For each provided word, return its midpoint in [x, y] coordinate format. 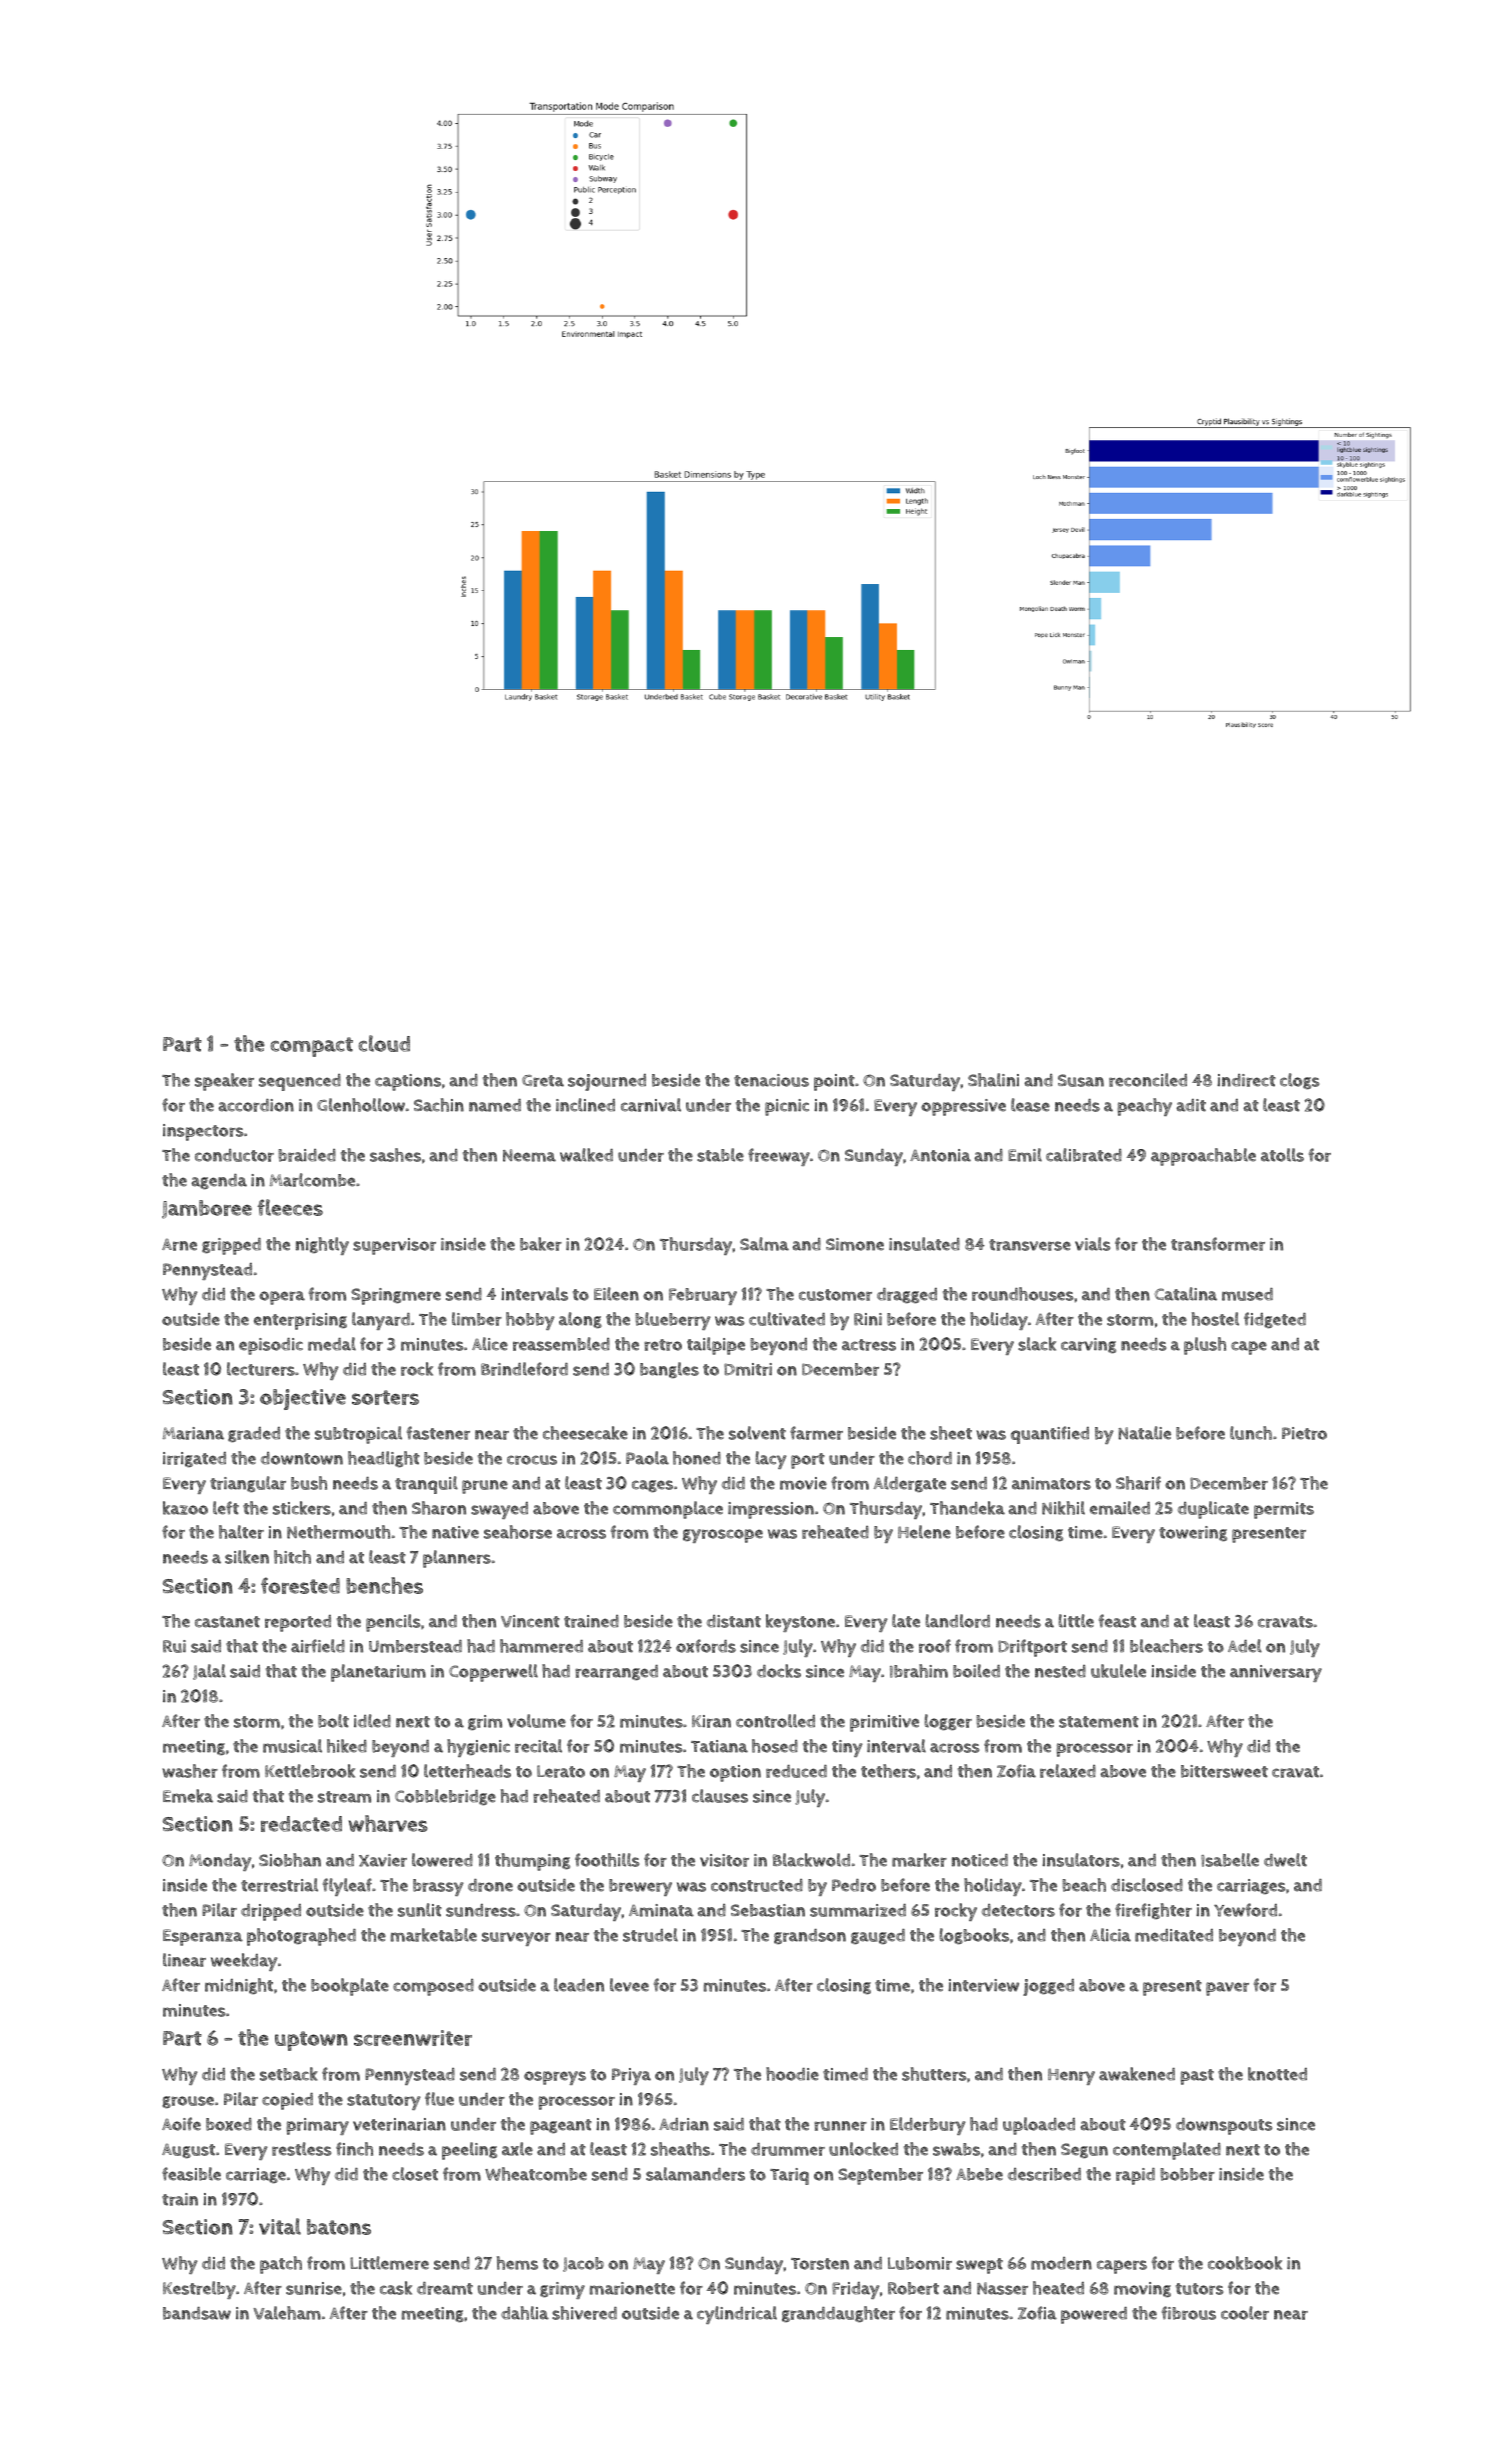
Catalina [1185, 1294]
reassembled [561, 1344]
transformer [1218, 1244]
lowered [442, 1860]
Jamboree [207, 1209]
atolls [1282, 1155]
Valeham [287, 2313]
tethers [888, 1771]
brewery [640, 1887]
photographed [301, 1937]
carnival [651, 1105]
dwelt [1285, 1860]
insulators [1081, 1860]
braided [307, 1155]
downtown [302, 1458]
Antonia [940, 1155]
